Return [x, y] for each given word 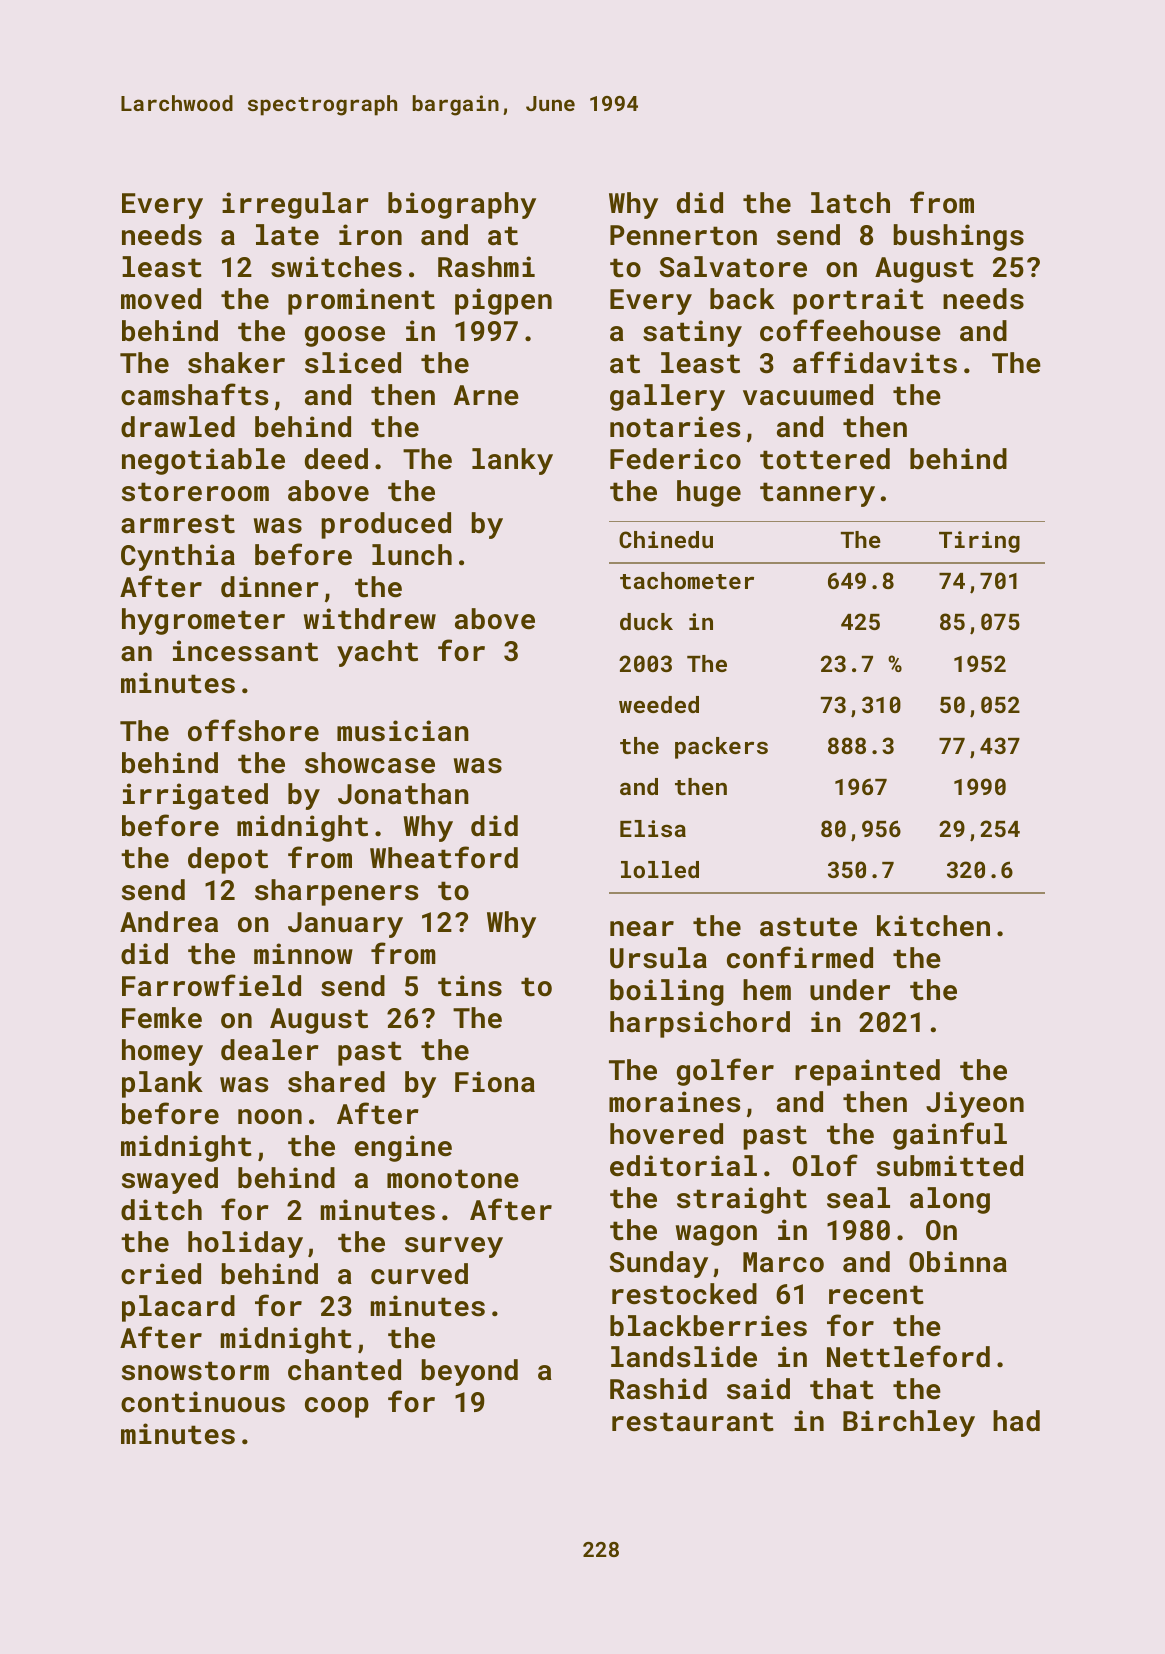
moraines [674, 1102]
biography [462, 205]
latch [850, 203]
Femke [162, 1018]
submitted [950, 1166]
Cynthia [178, 557]
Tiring [979, 542]
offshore [253, 730]
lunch [412, 555]
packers [721, 748]
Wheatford [444, 857]
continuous [203, 1402]
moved [161, 299]
